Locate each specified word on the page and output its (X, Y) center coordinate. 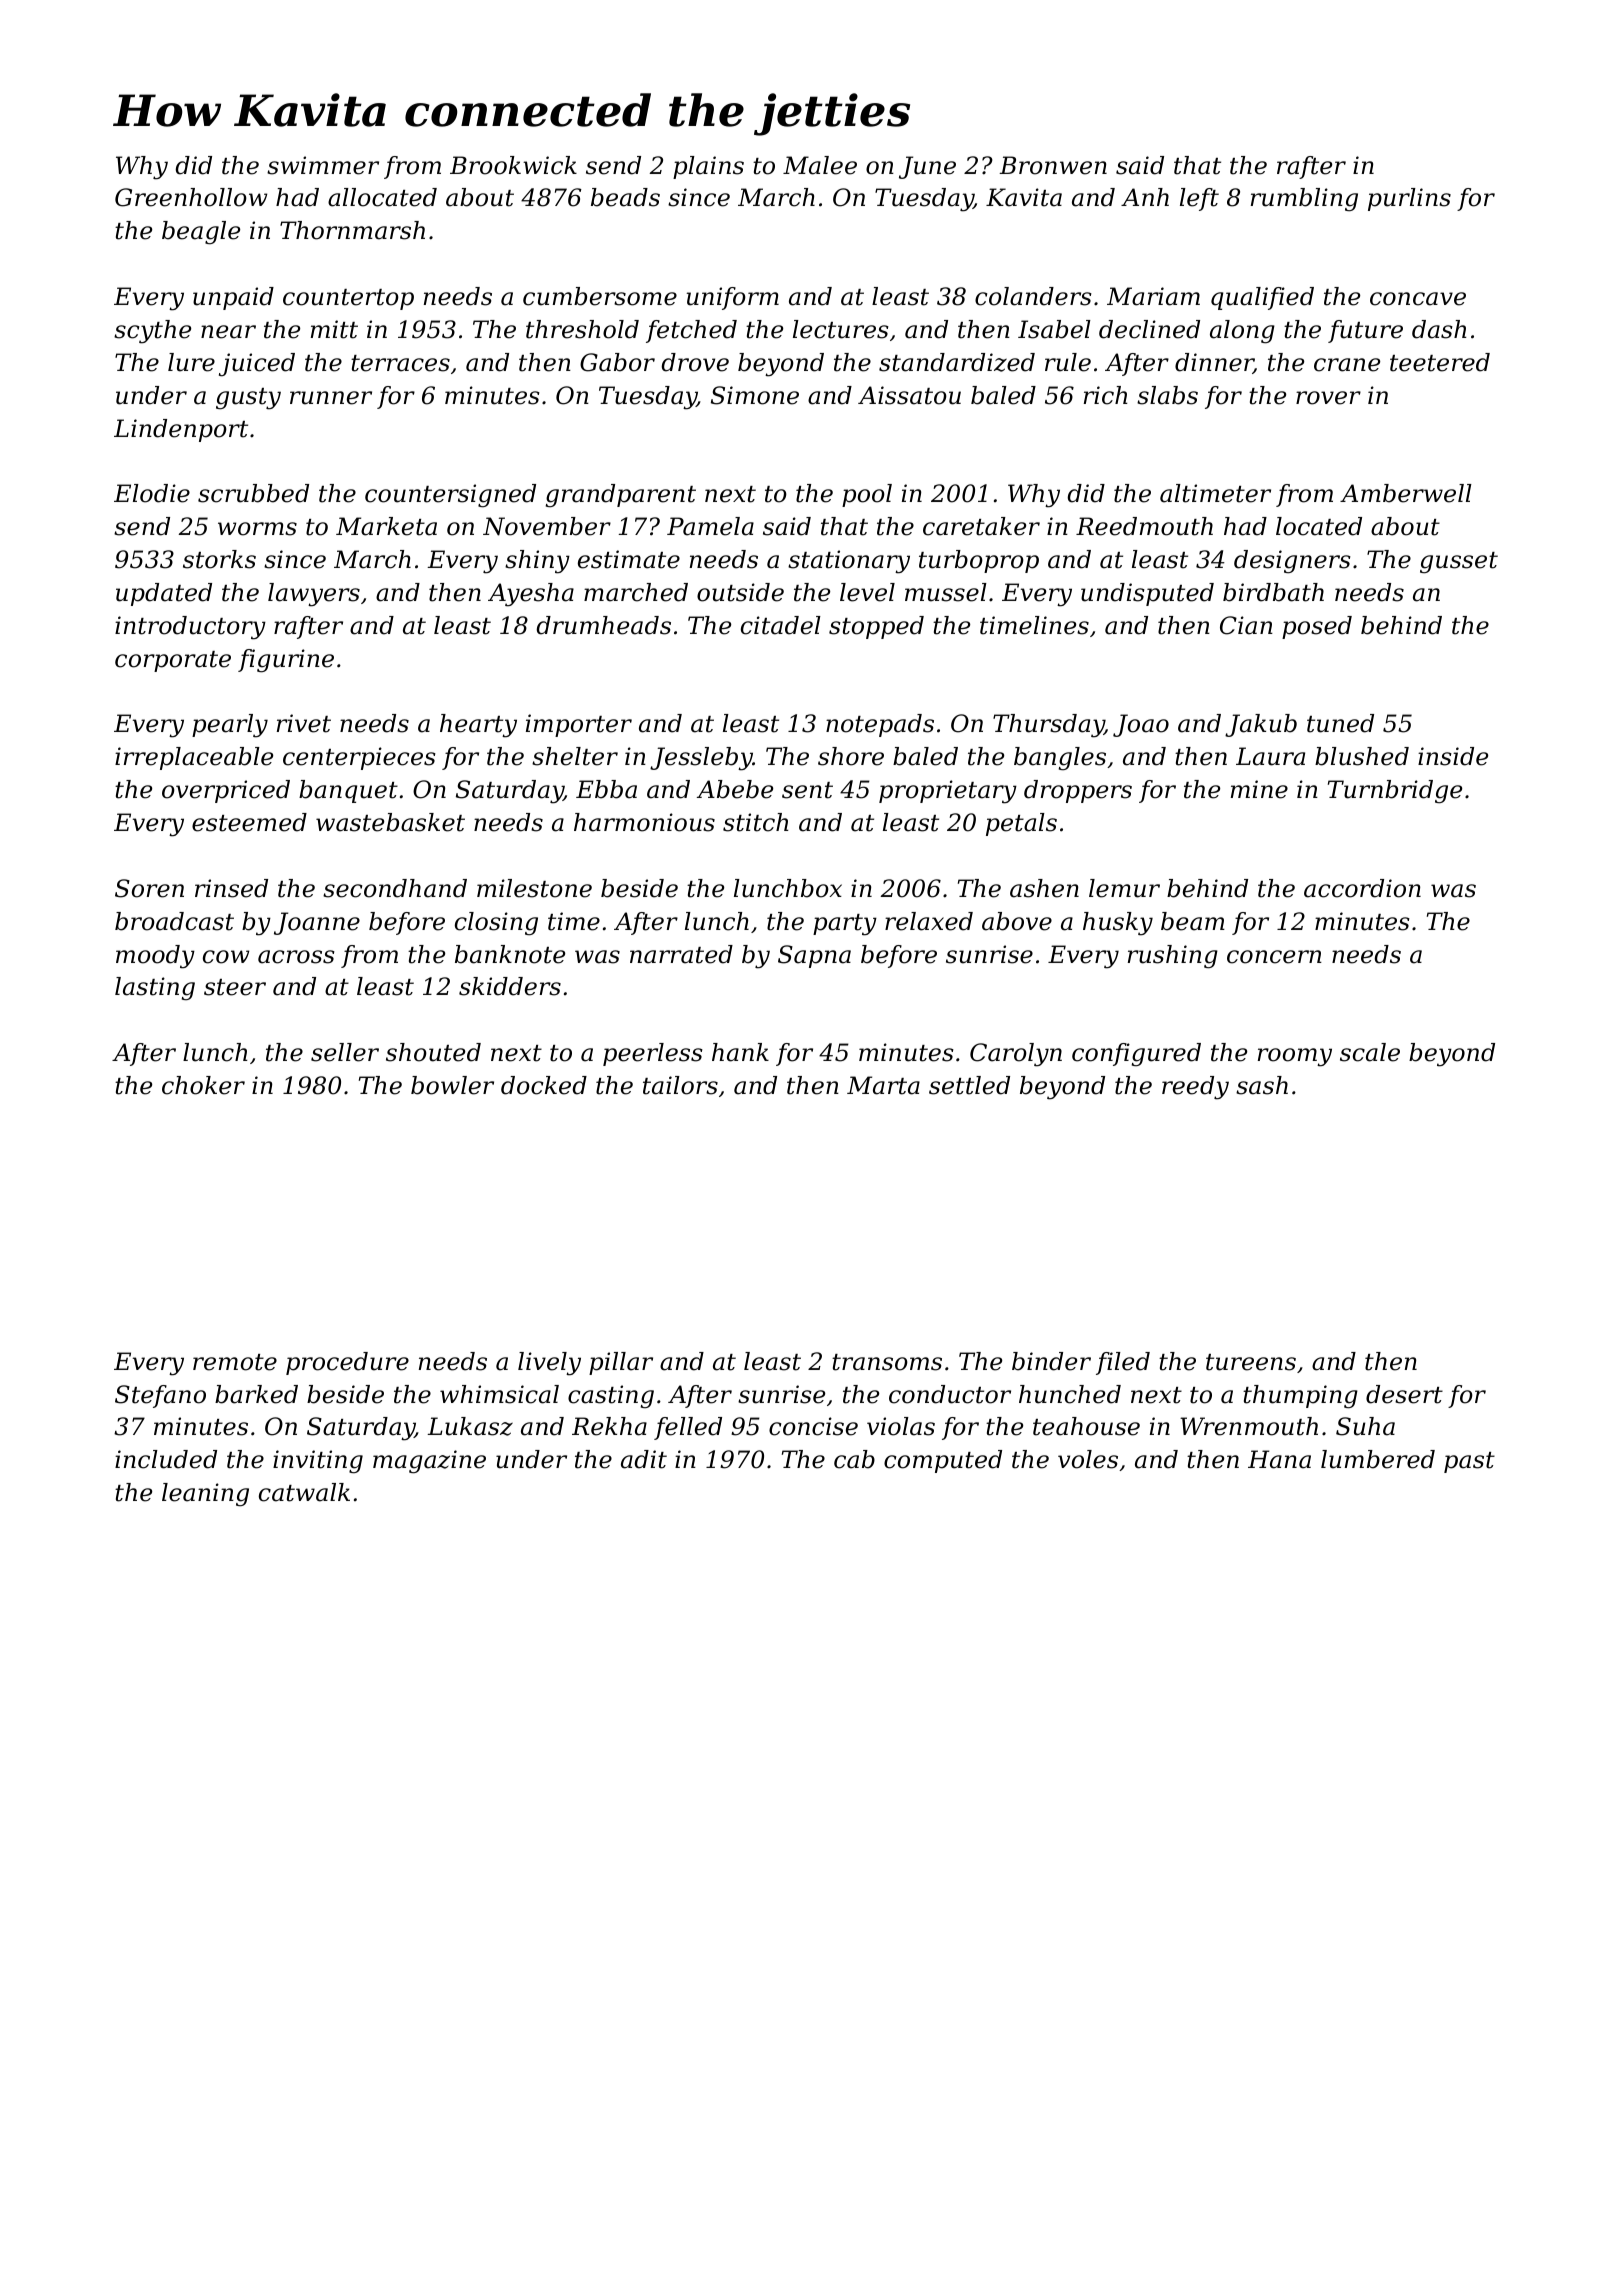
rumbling (1304, 200)
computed (943, 1461)
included (166, 1459)
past (1469, 1462)
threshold (582, 329)
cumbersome (600, 296)
